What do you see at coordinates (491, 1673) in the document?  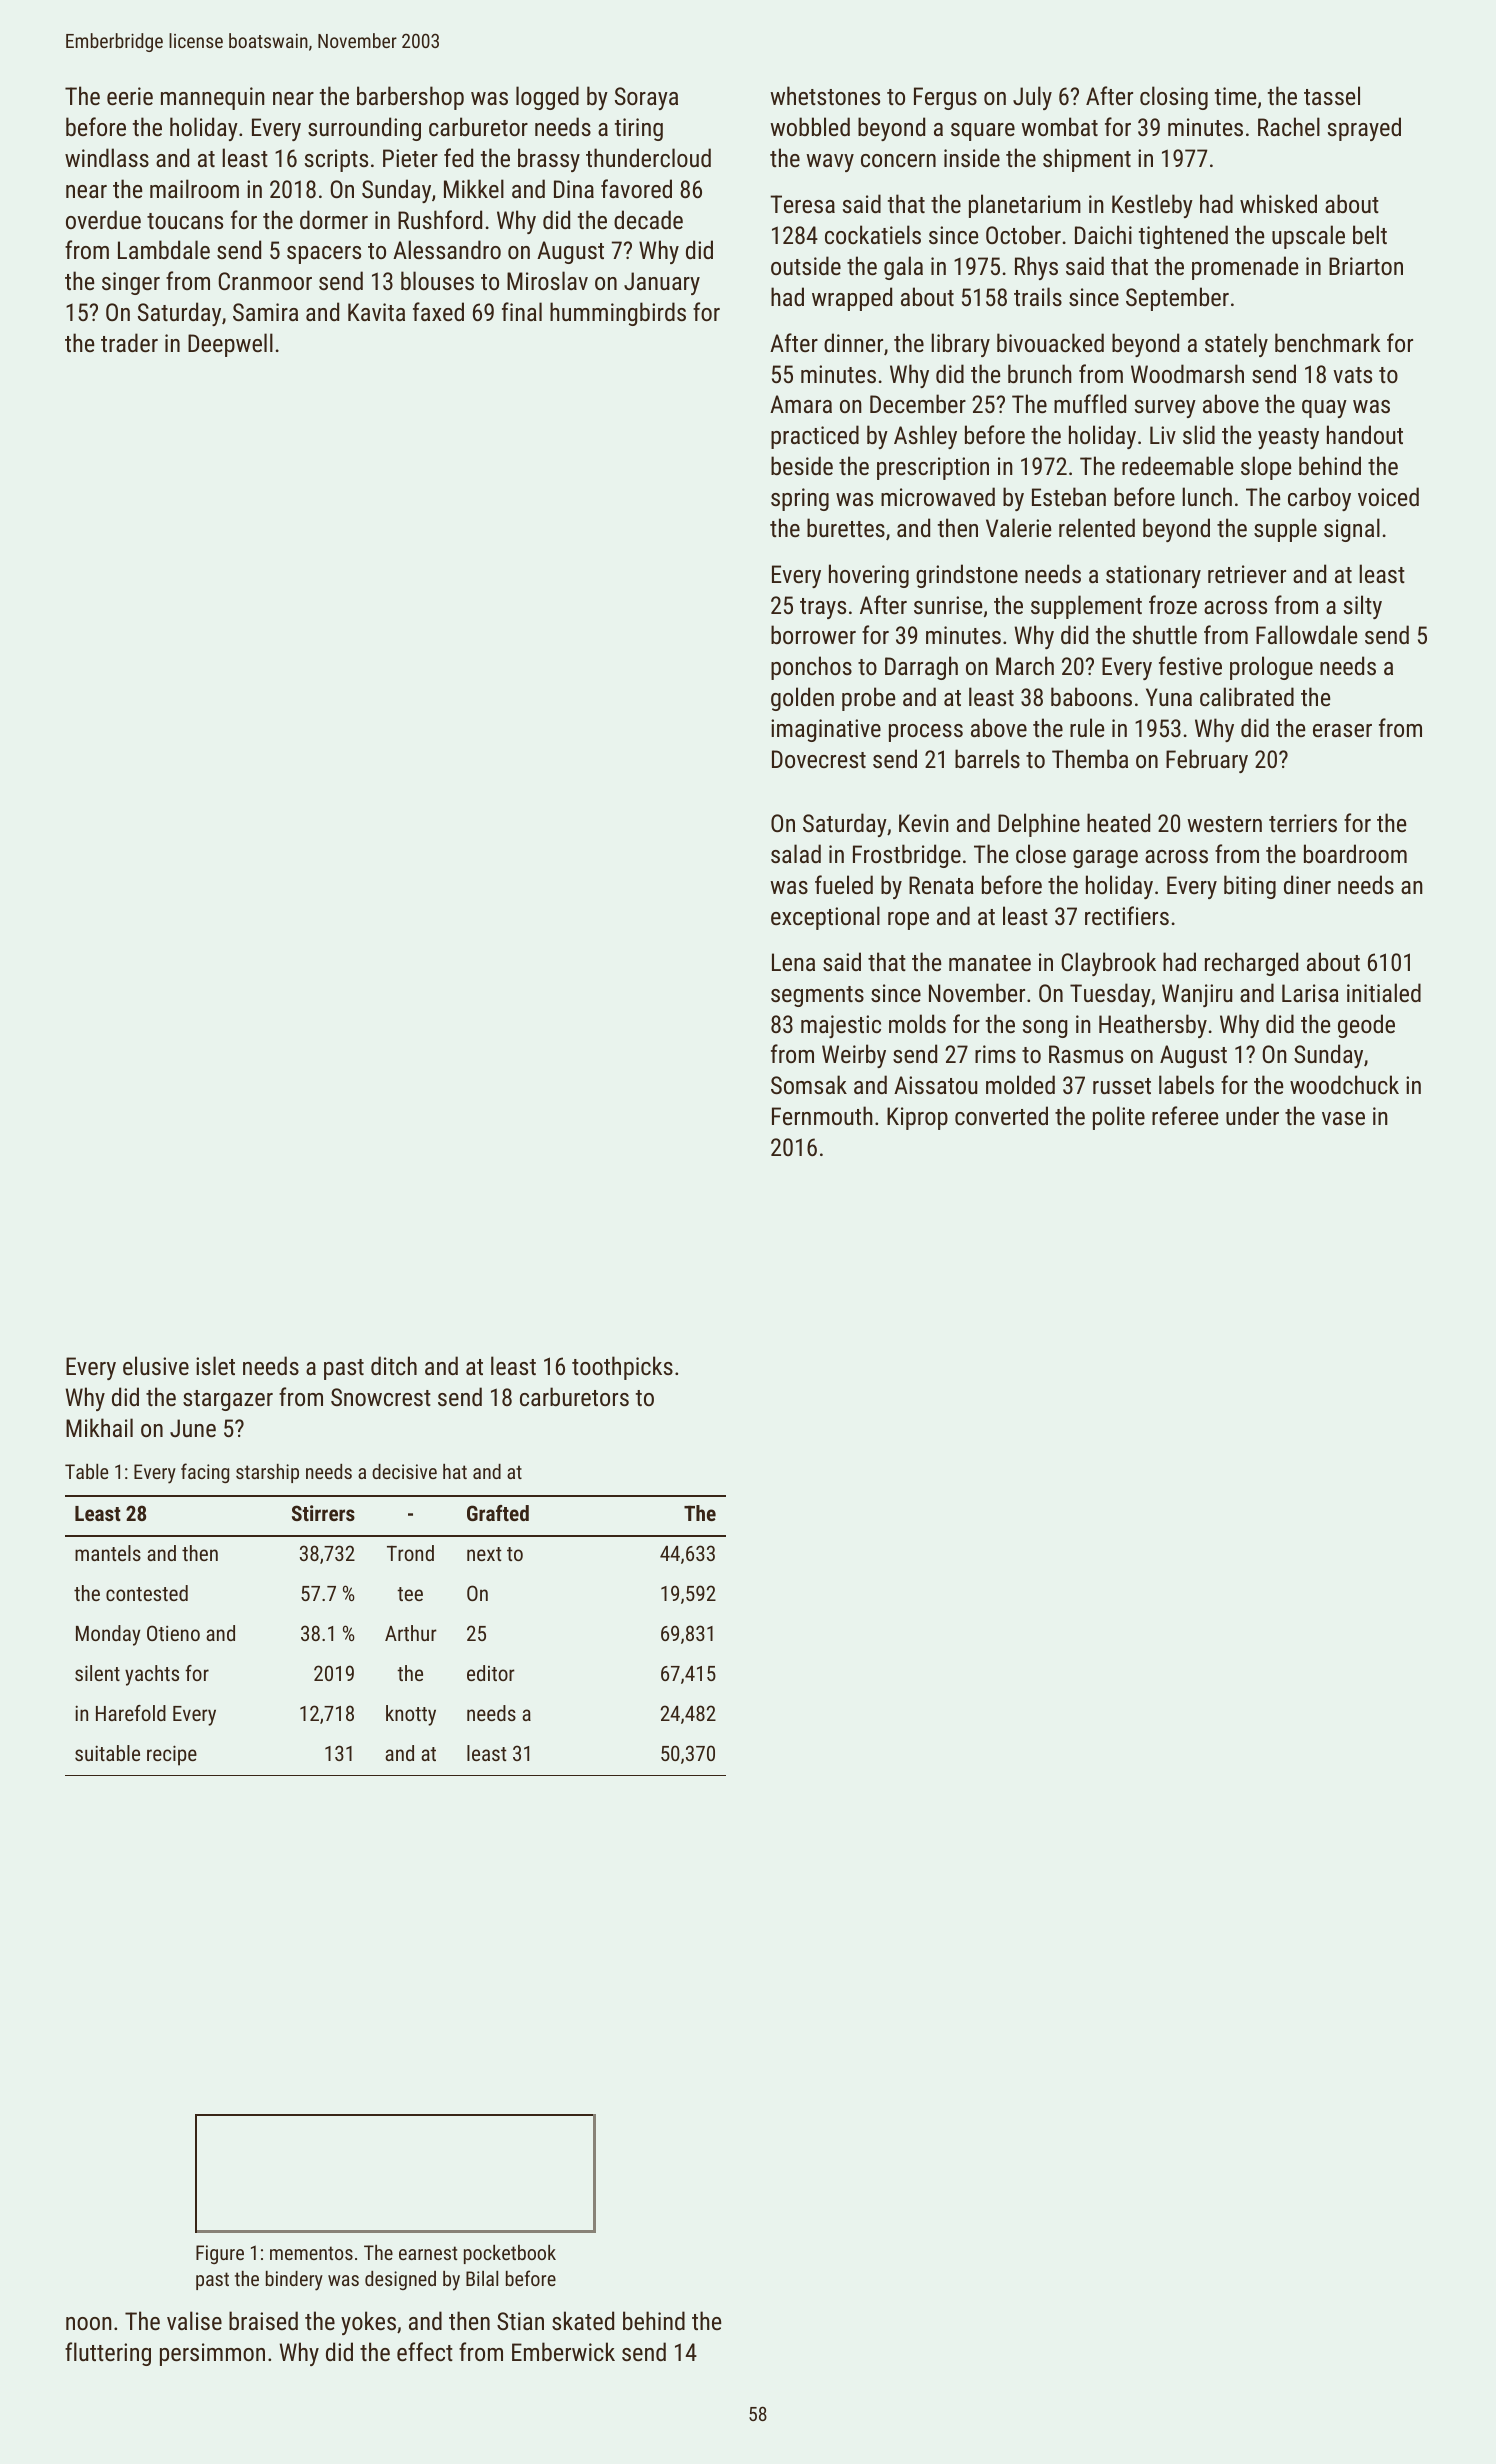 I see `editor` at bounding box center [491, 1673].
